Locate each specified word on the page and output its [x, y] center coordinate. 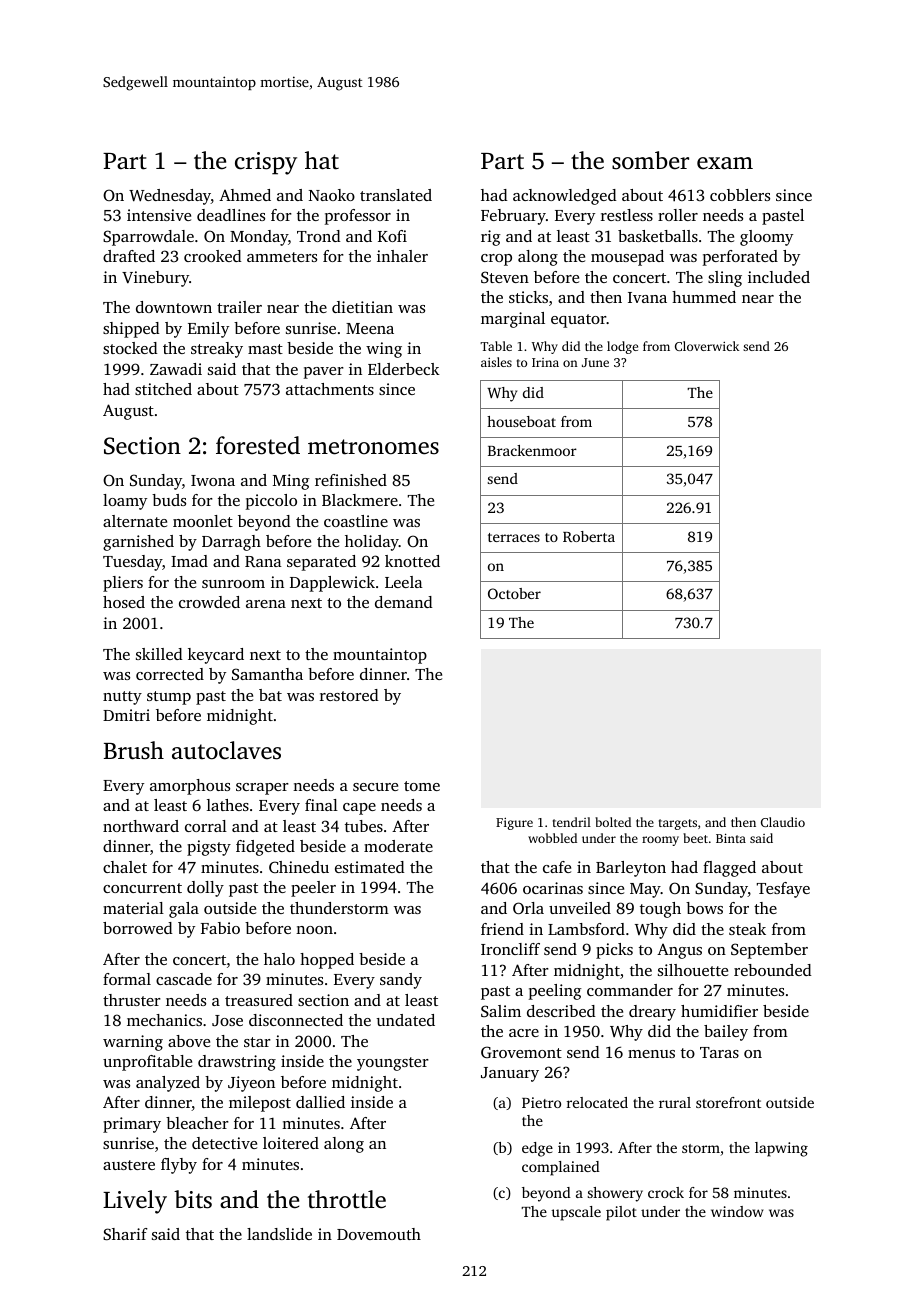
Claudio [783, 822]
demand [404, 602]
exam [725, 163]
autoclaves [226, 750]
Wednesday [170, 197]
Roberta [589, 536]
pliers [123, 584]
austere [129, 1165]
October [514, 593]
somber [650, 160]
